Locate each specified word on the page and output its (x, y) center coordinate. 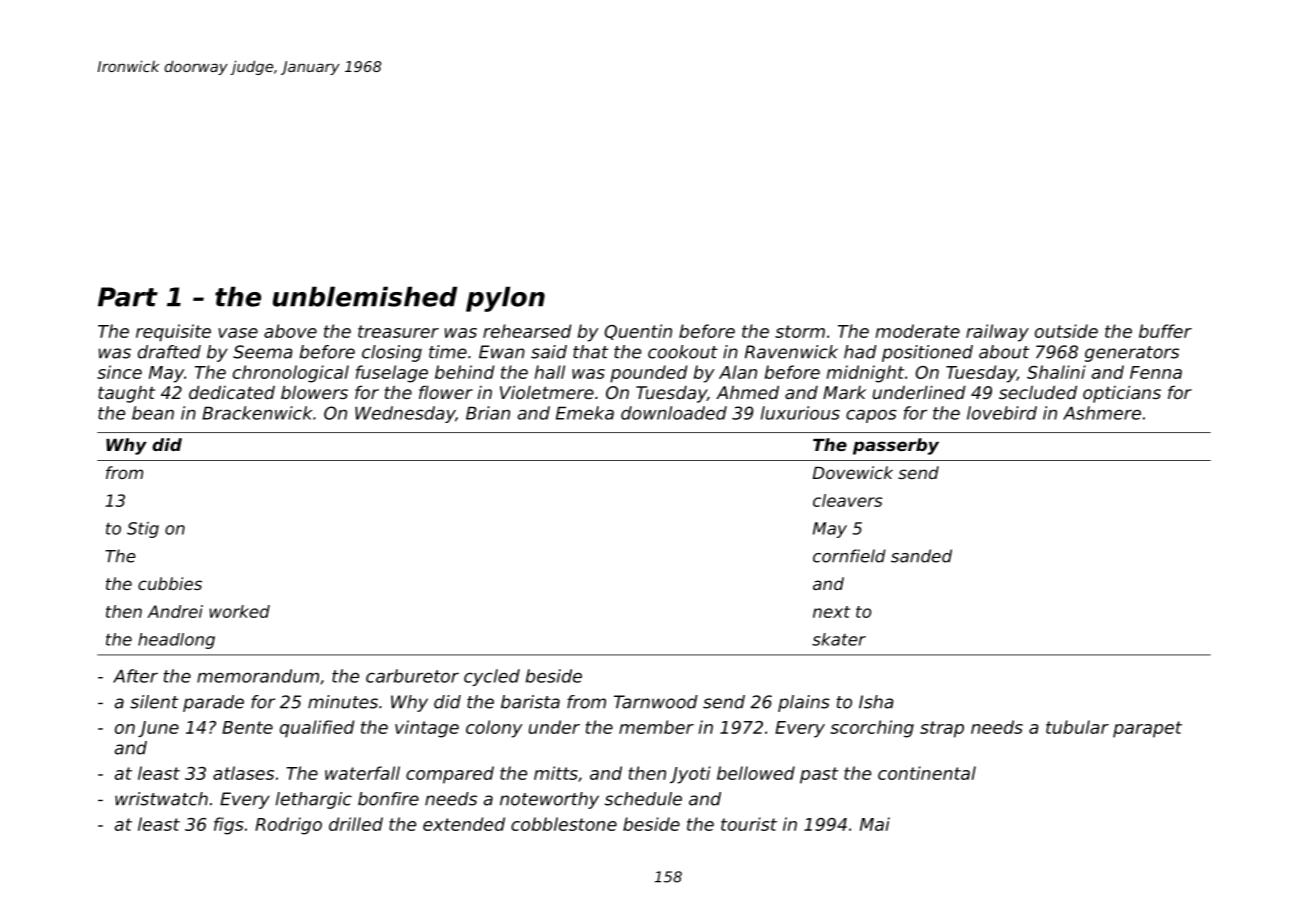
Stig (143, 530)
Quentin (638, 332)
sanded (921, 556)
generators (1132, 354)
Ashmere (1102, 413)
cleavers (848, 500)
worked (239, 611)
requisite (173, 333)
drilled (356, 824)
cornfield (849, 556)
